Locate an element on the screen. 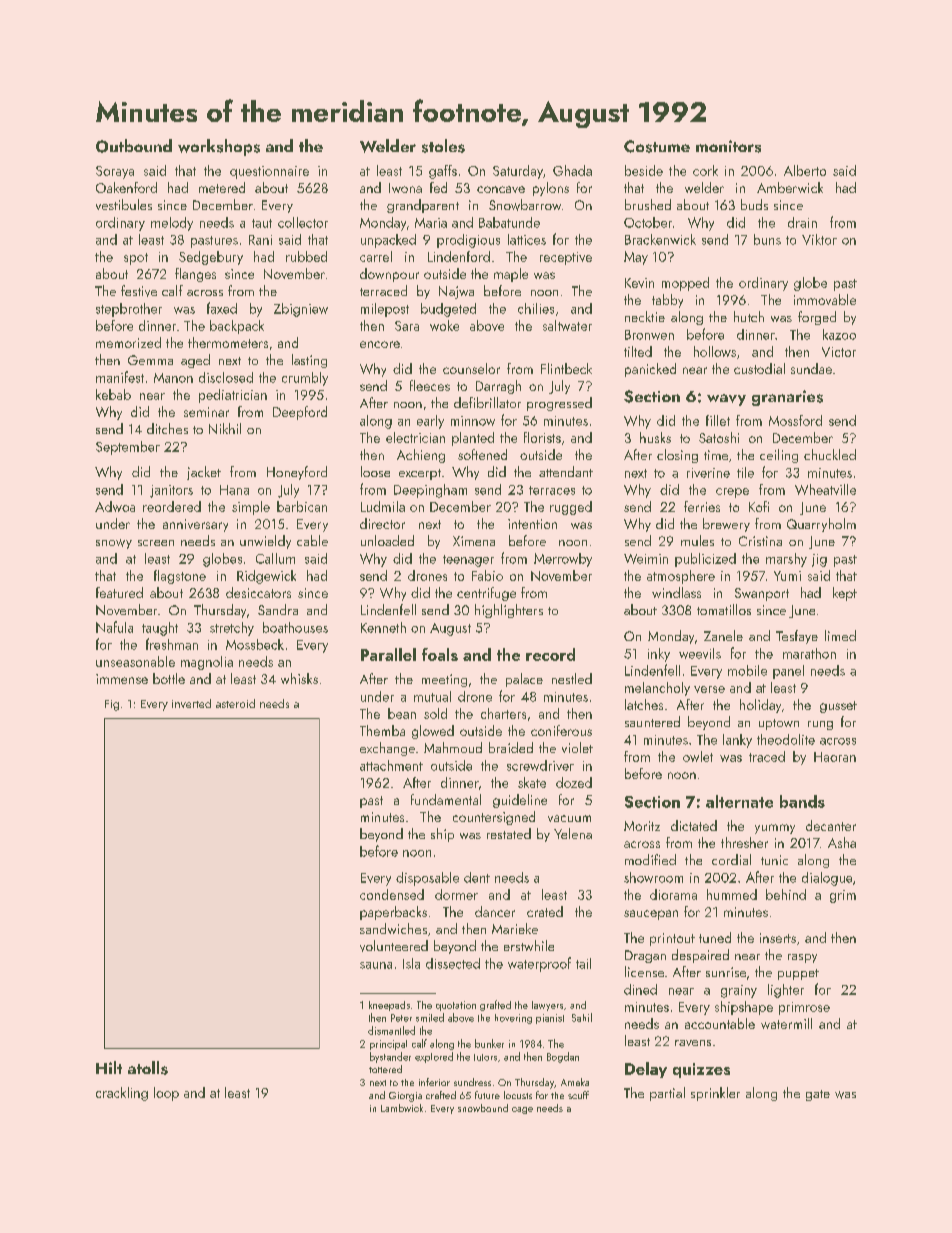 This screenshot has height=1233, width=952. September is located at coordinates (128, 448).
